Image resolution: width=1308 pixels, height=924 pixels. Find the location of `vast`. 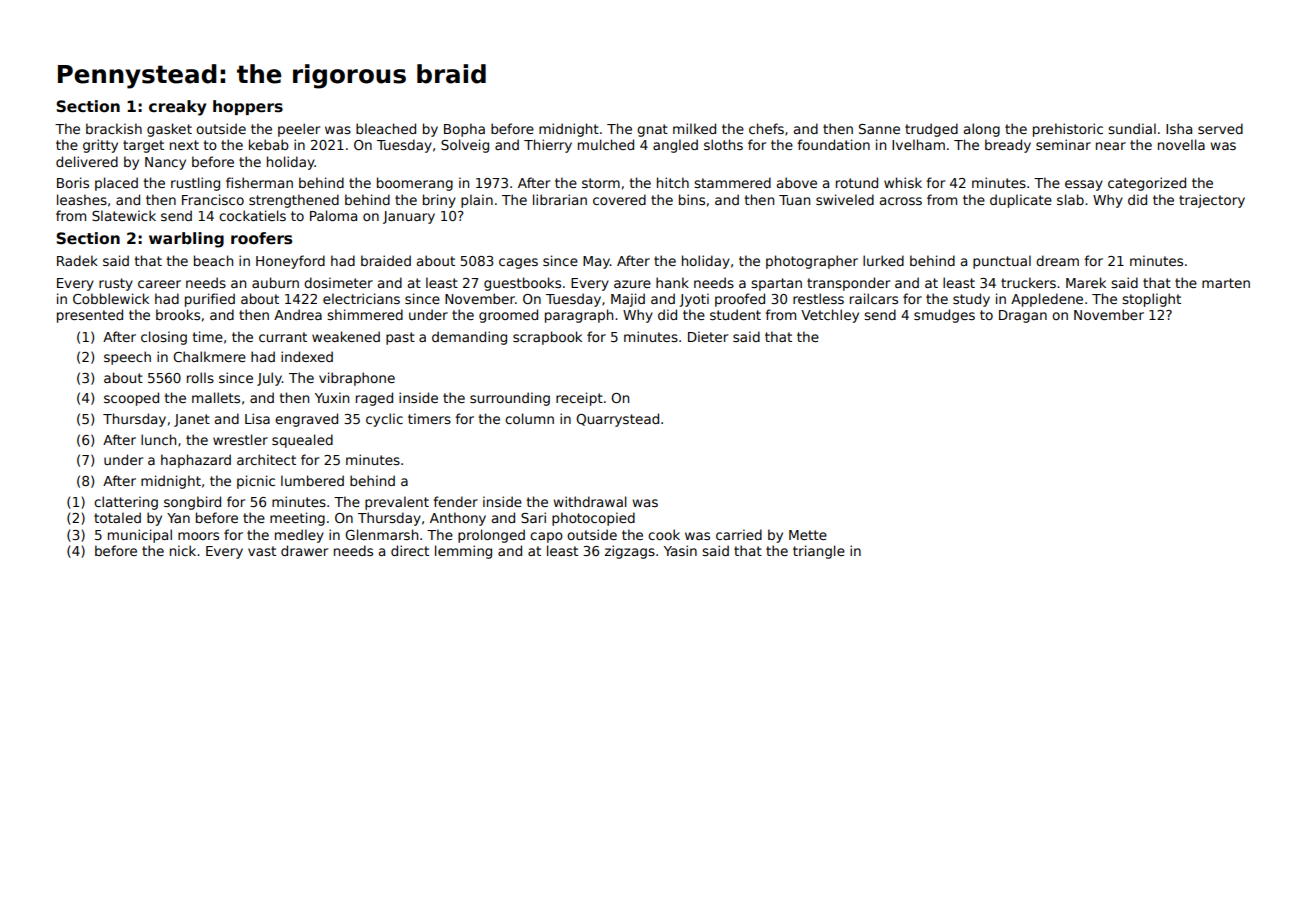

vast is located at coordinates (262, 551).
